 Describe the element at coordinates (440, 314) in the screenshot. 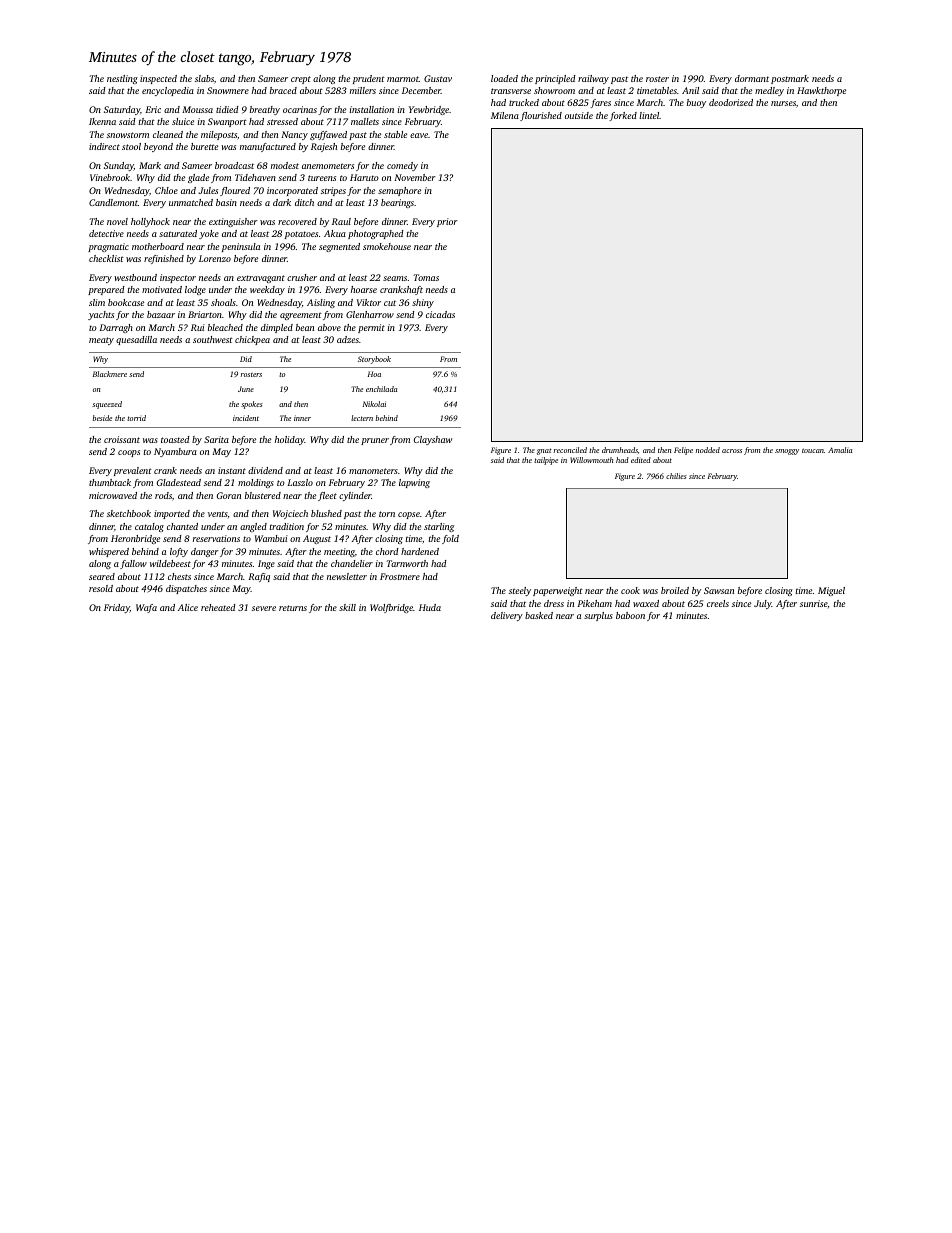

I see `cicadas` at that location.
